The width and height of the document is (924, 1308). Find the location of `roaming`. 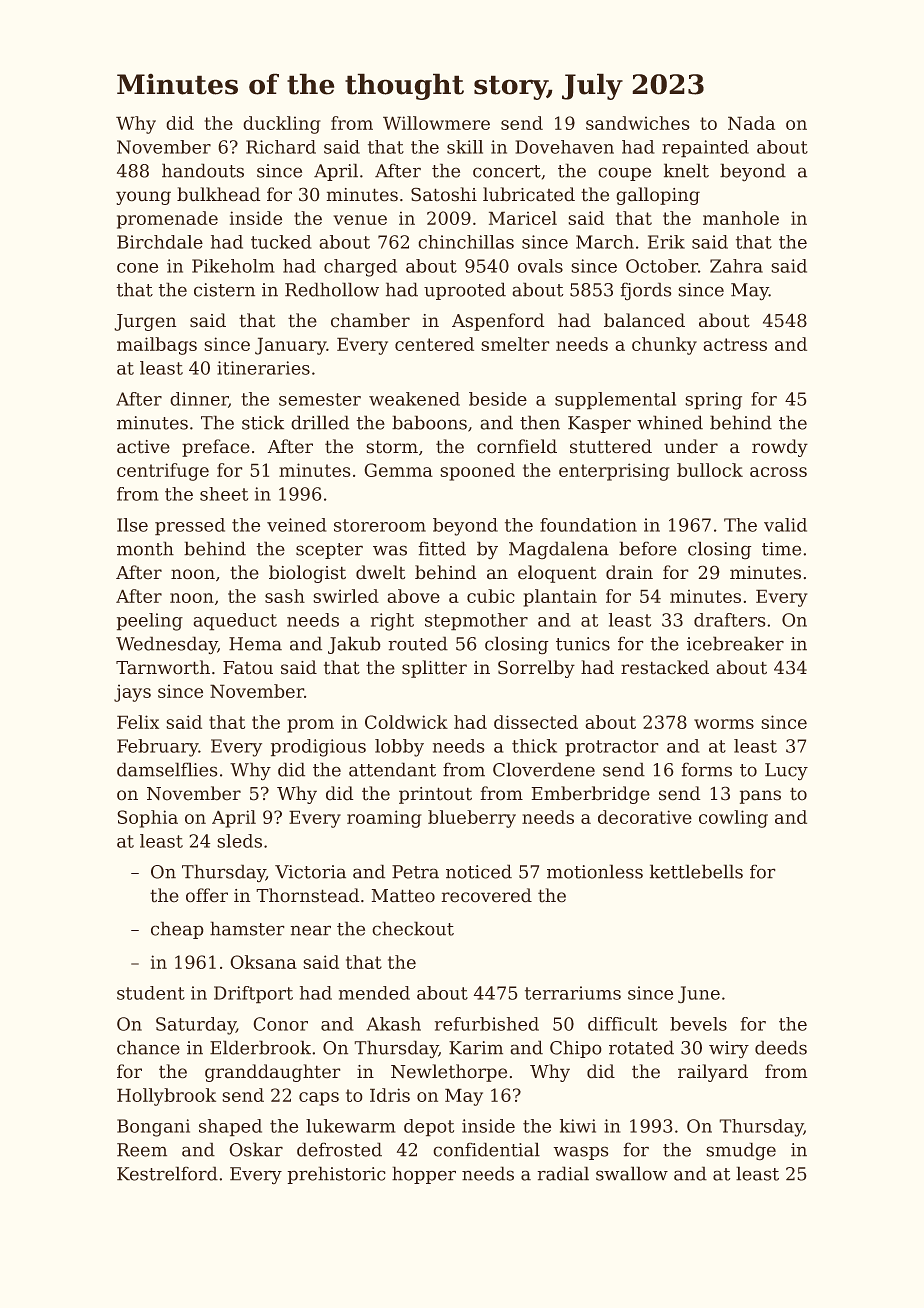

roaming is located at coordinates (384, 819).
